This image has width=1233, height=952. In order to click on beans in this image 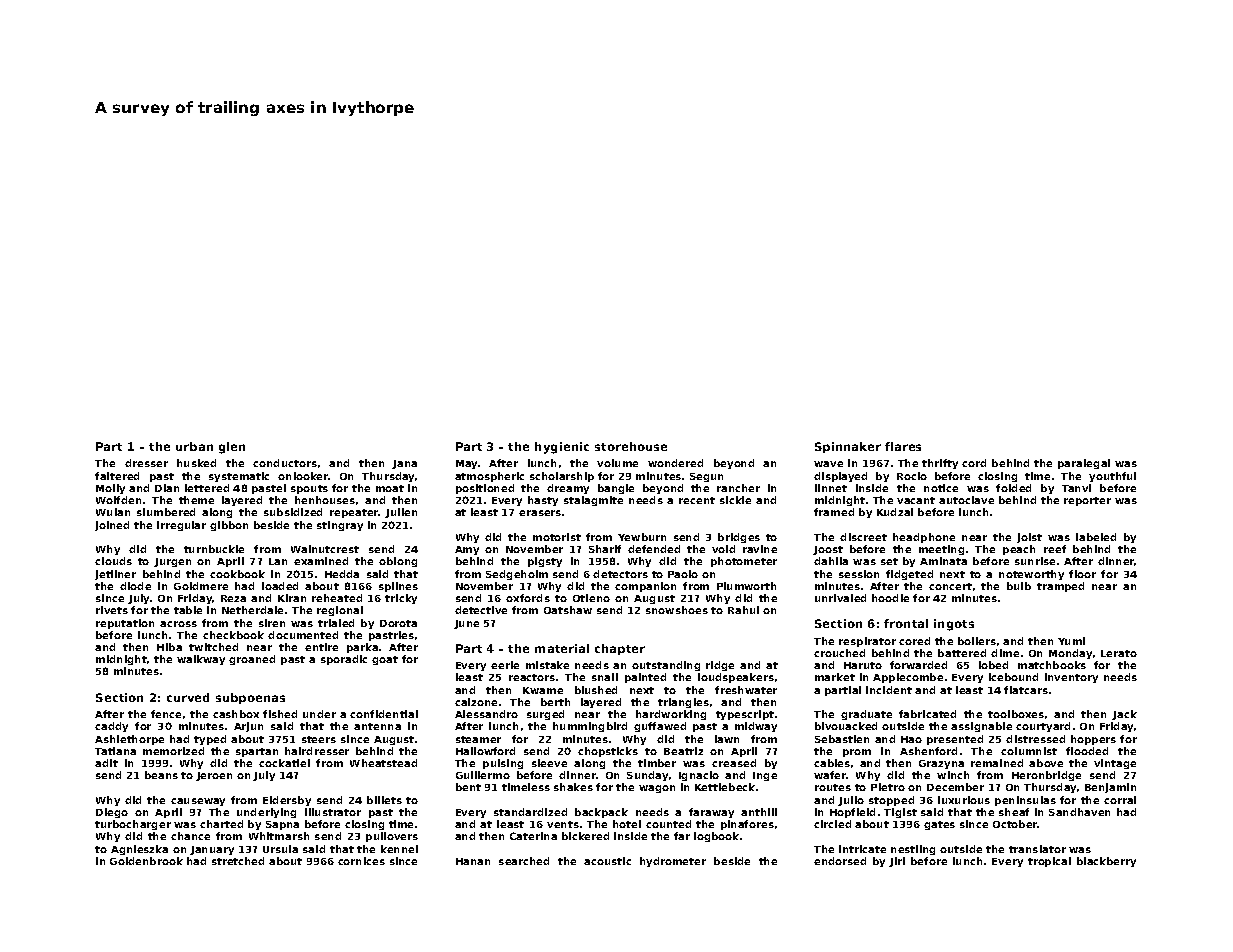, I will do `click(161, 775)`.
